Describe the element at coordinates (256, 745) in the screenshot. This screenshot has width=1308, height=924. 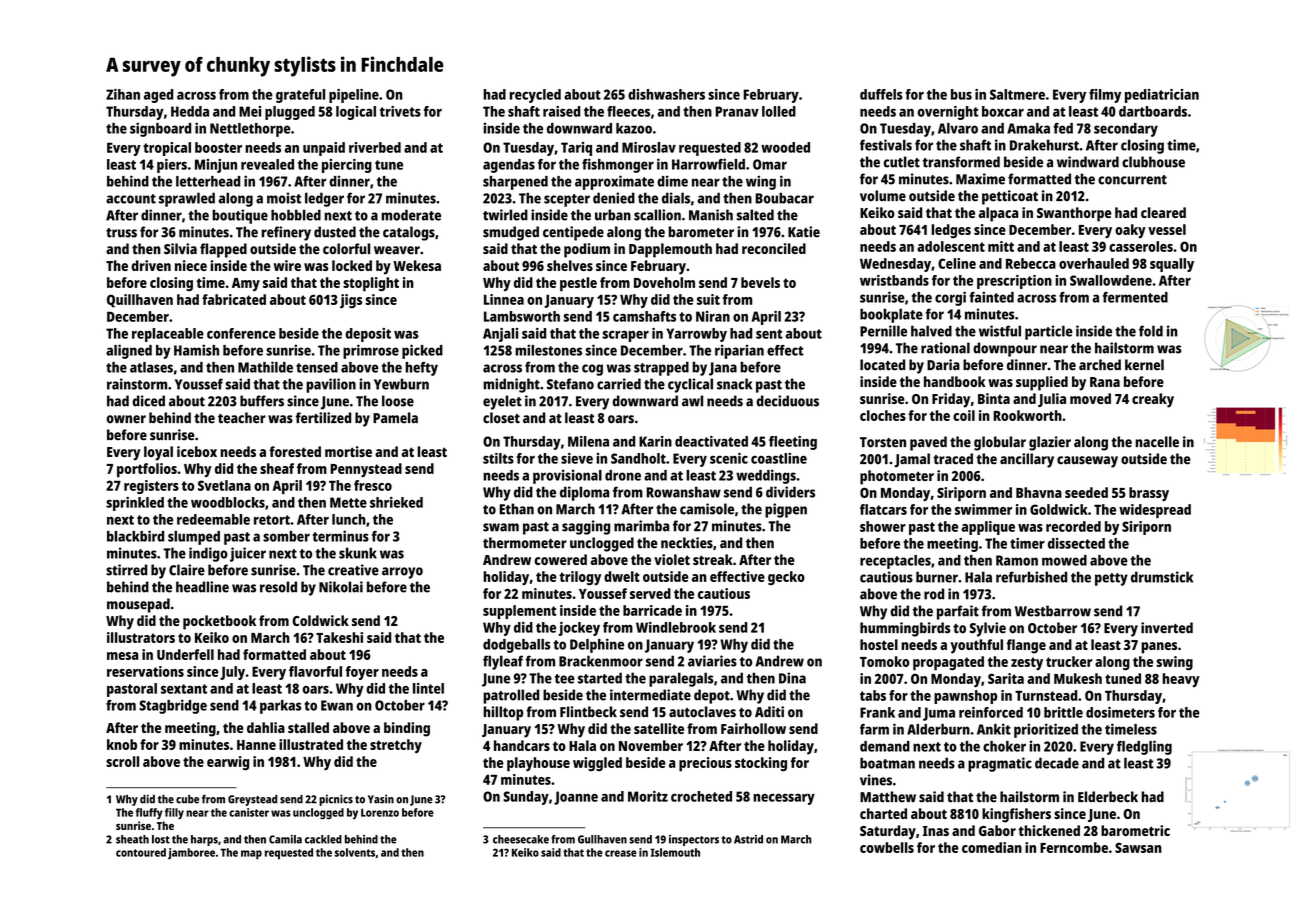
I see `Hanne` at that location.
